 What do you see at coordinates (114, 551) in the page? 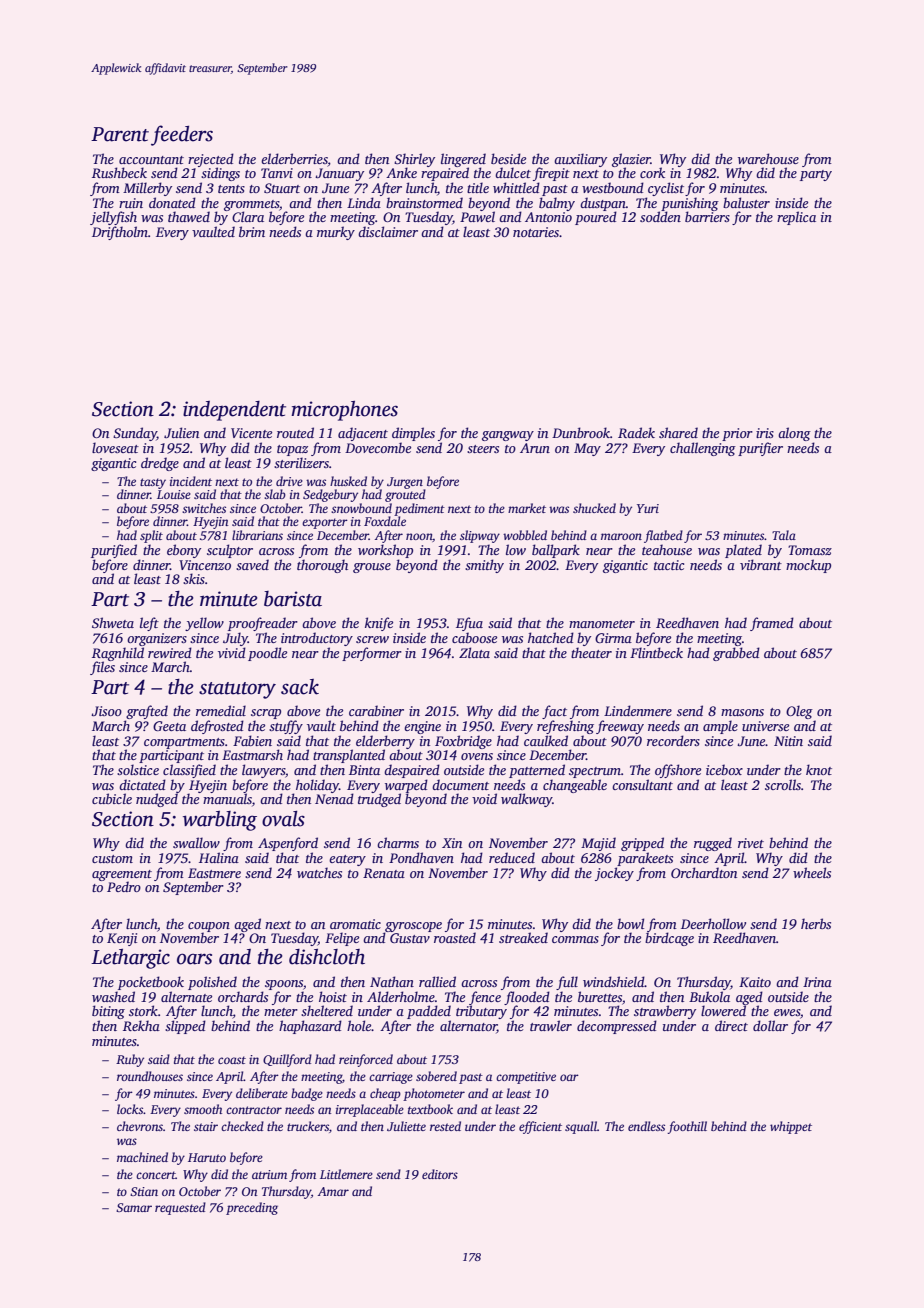
I see `purified` at bounding box center [114, 551].
